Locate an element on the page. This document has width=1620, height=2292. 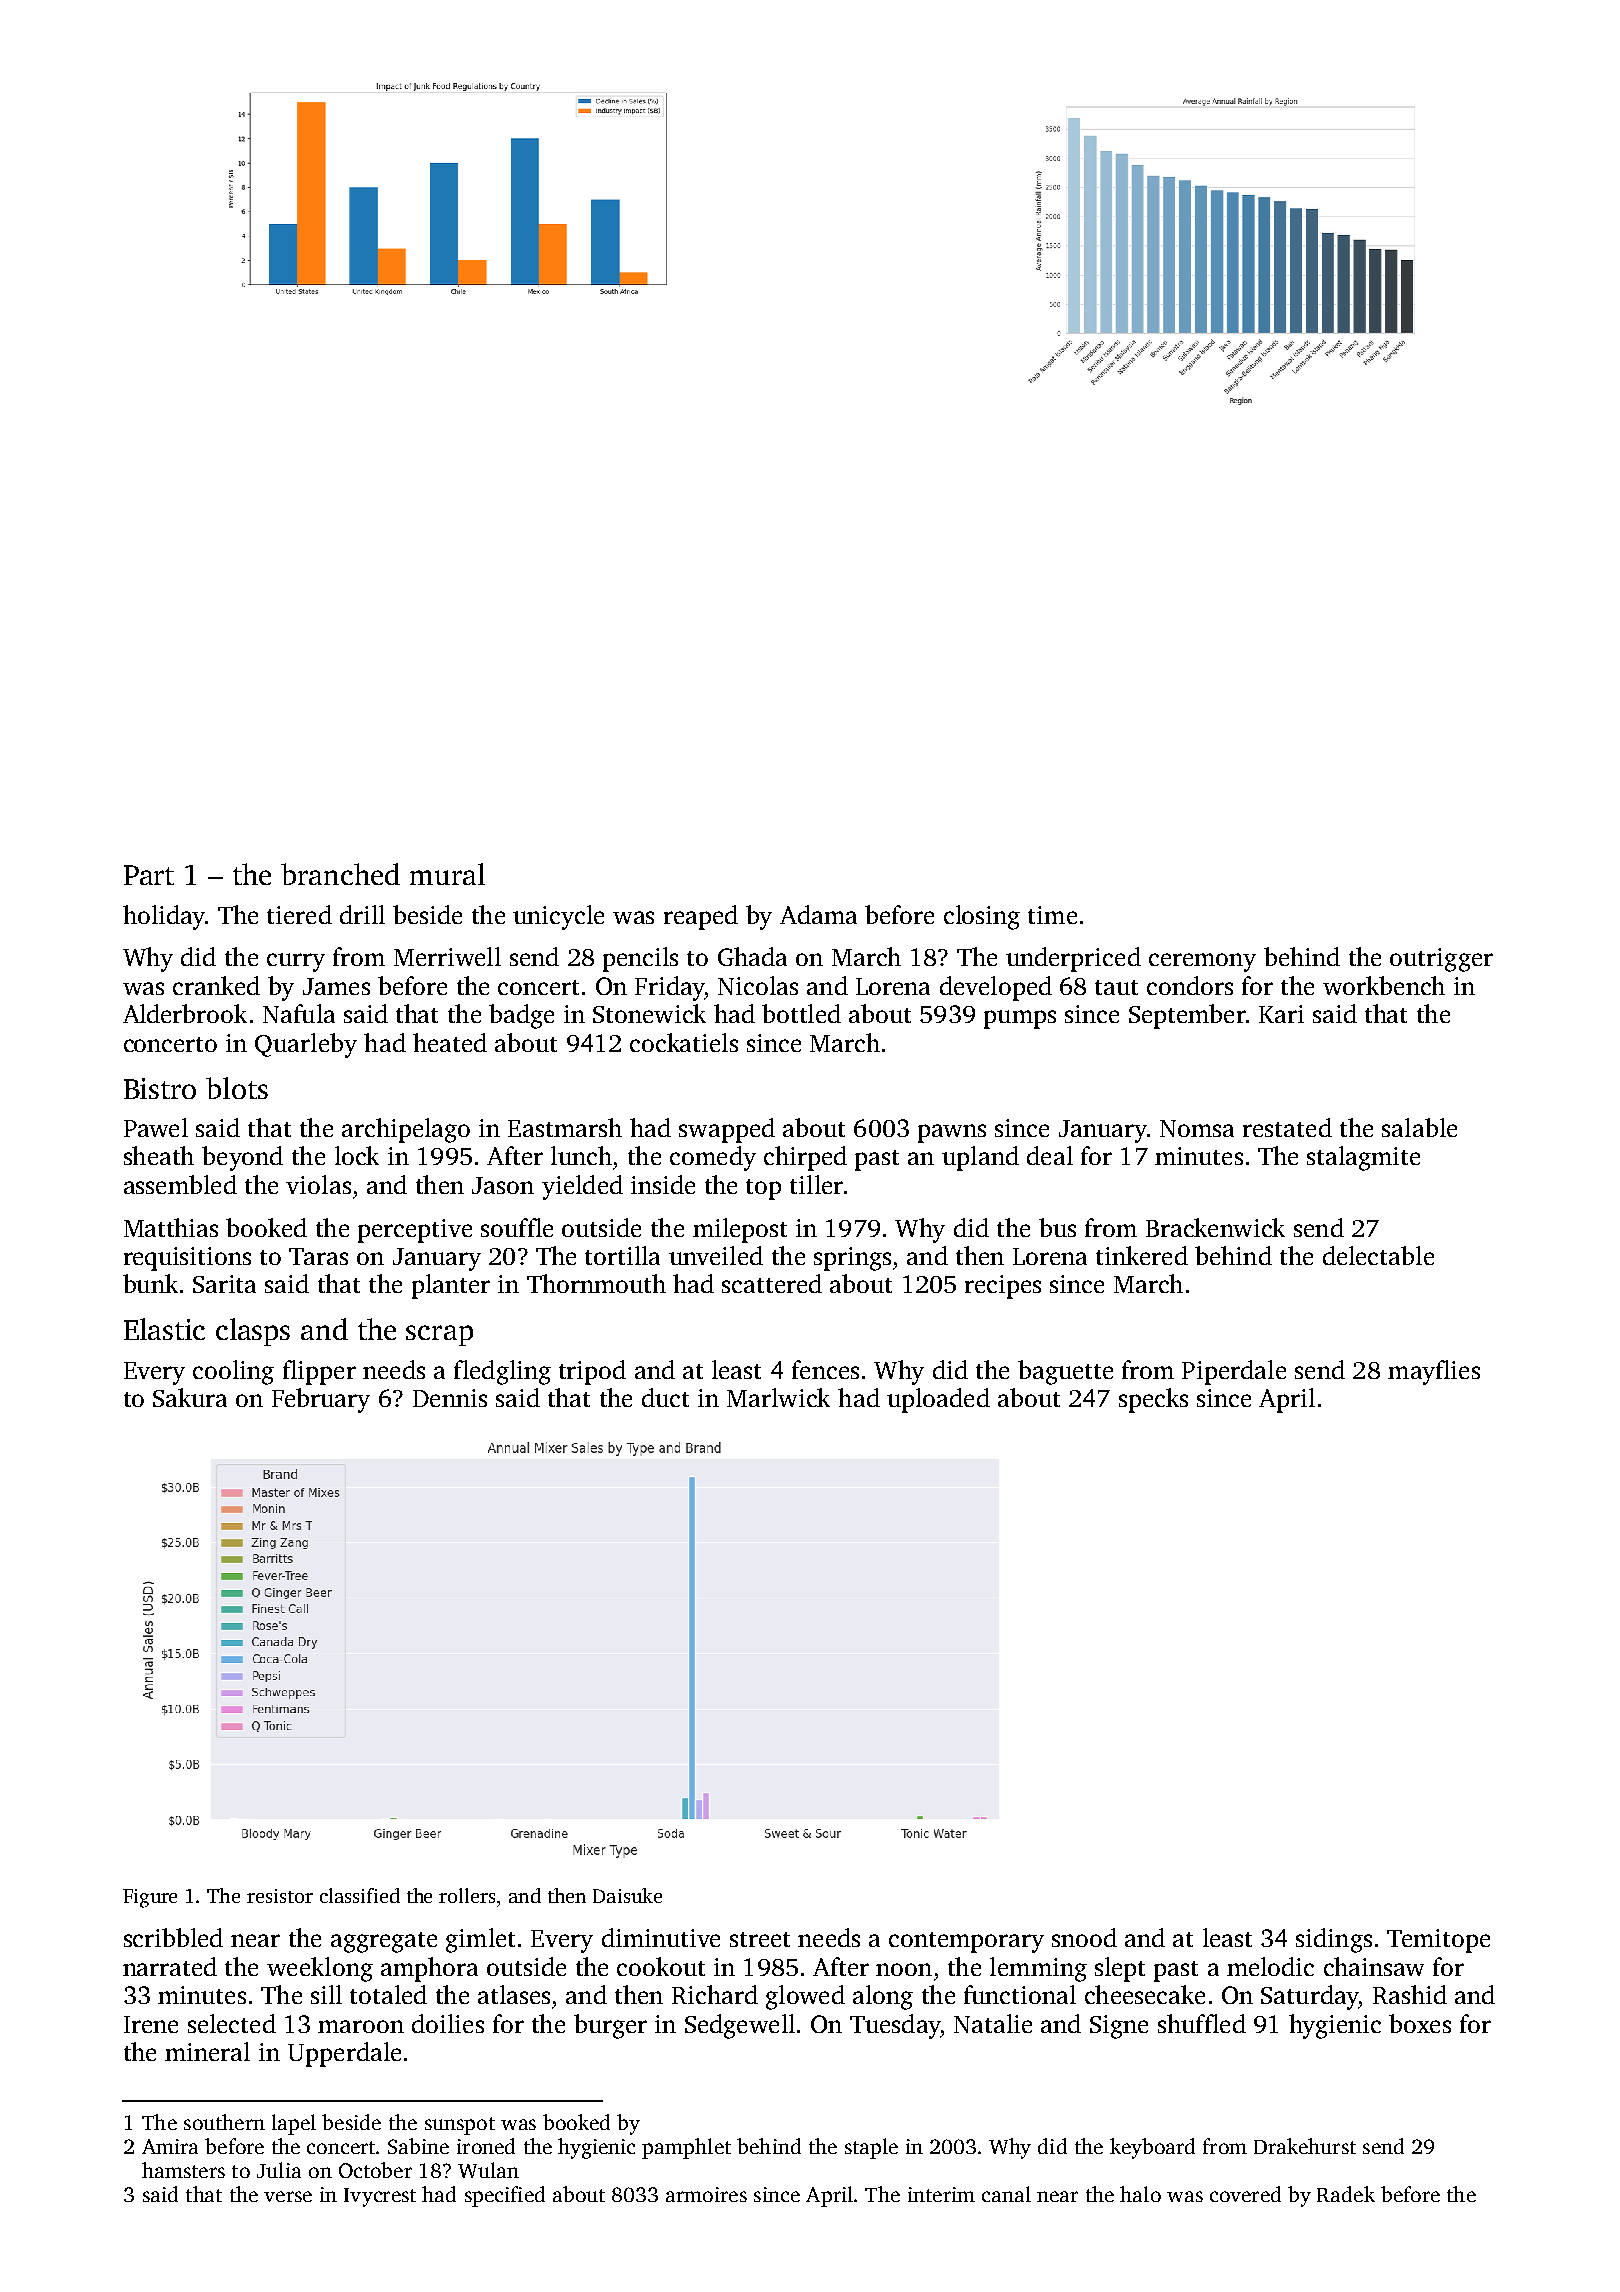
pamphlet is located at coordinates (686, 2148).
